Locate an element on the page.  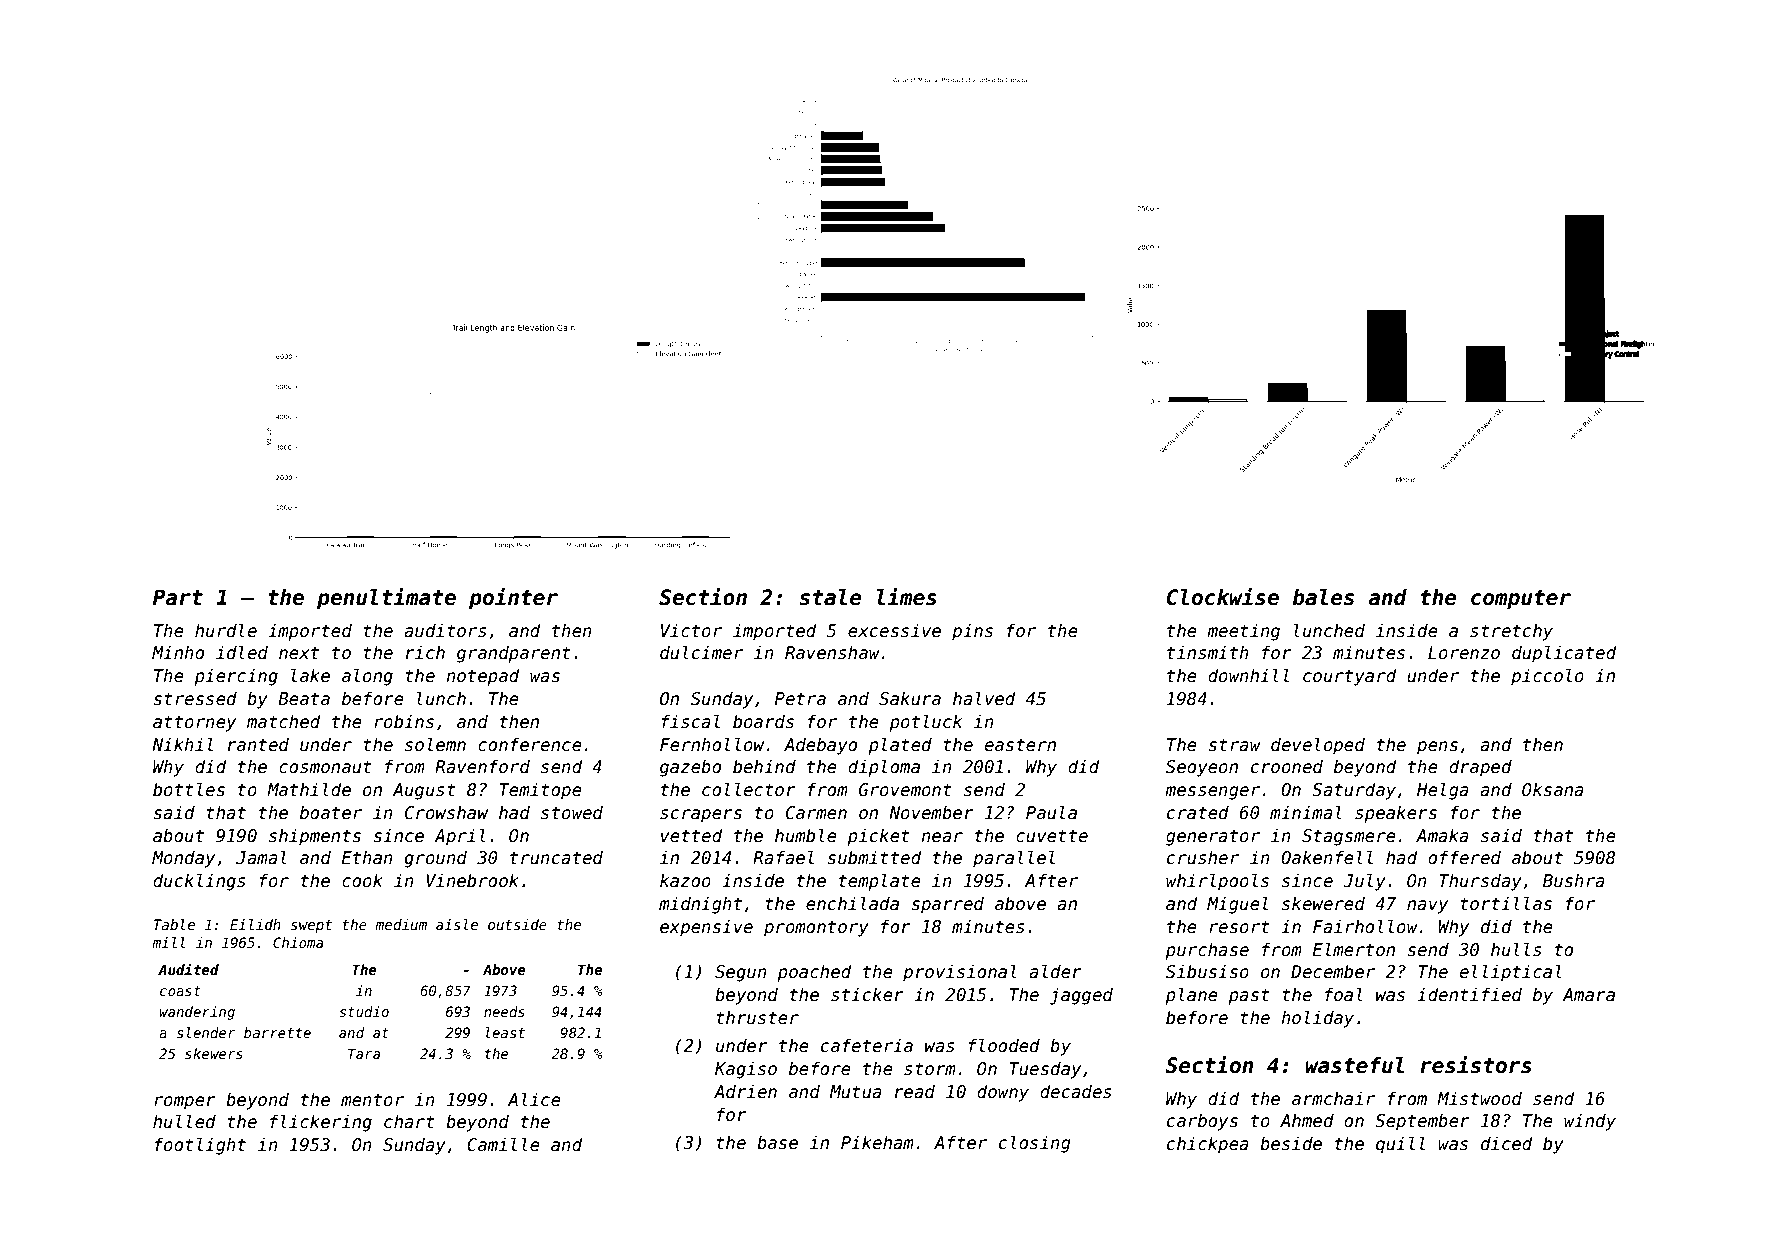
Jamal is located at coordinates (261, 857).
